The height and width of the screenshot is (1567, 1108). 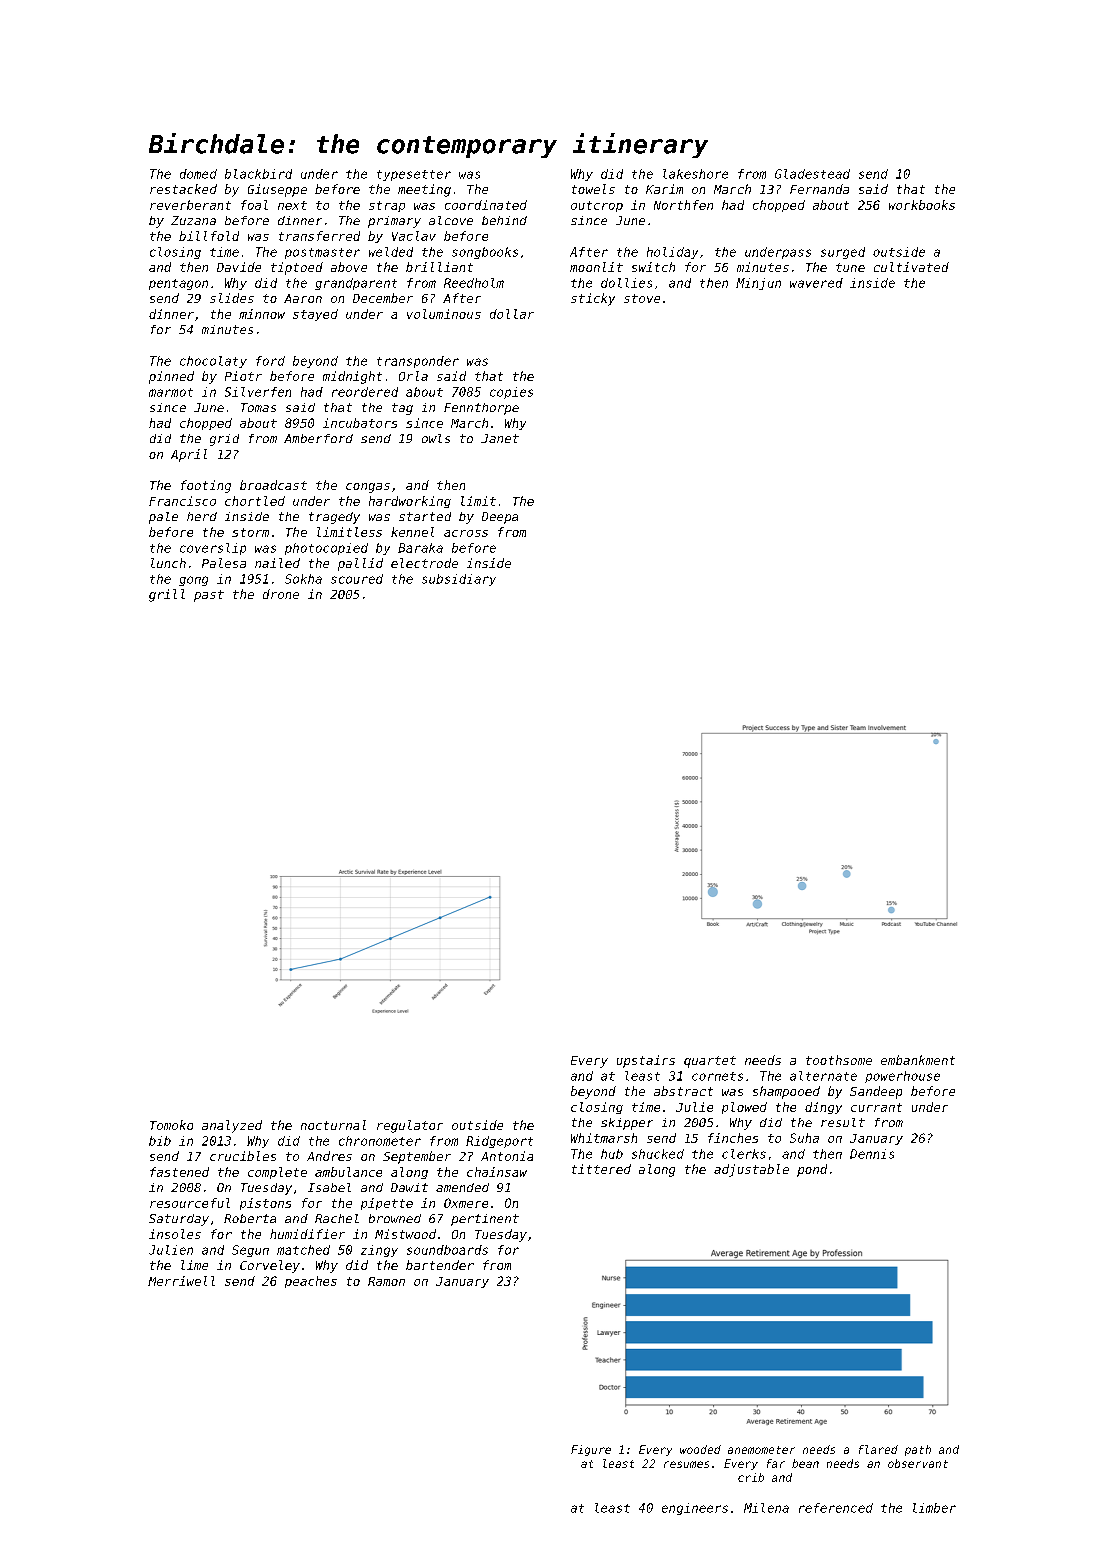 What do you see at coordinates (181, 1281) in the screenshot?
I see `Merriwell` at bounding box center [181, 1281].
